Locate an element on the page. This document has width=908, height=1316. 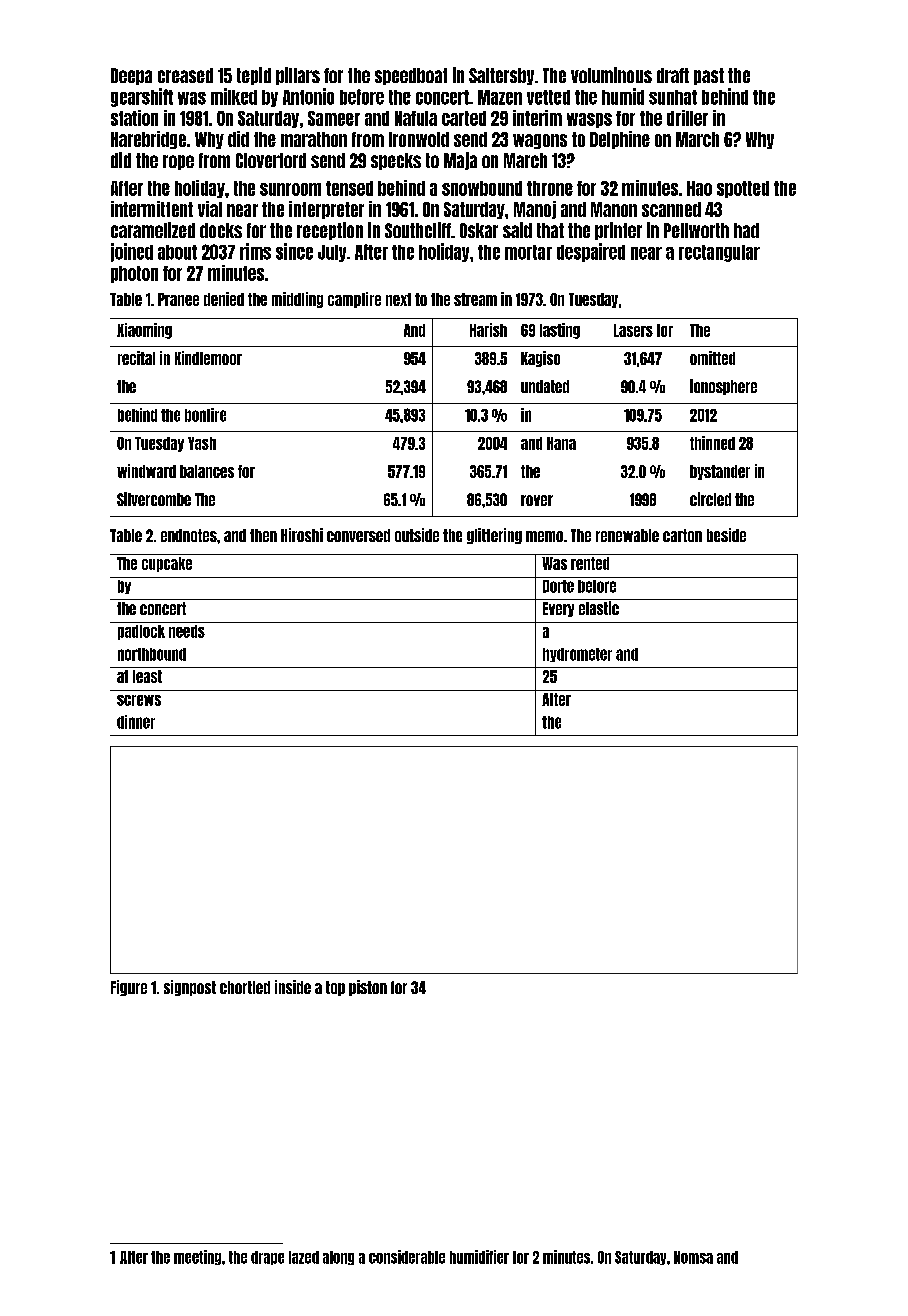
outside is located at coordinates (417, 535).
